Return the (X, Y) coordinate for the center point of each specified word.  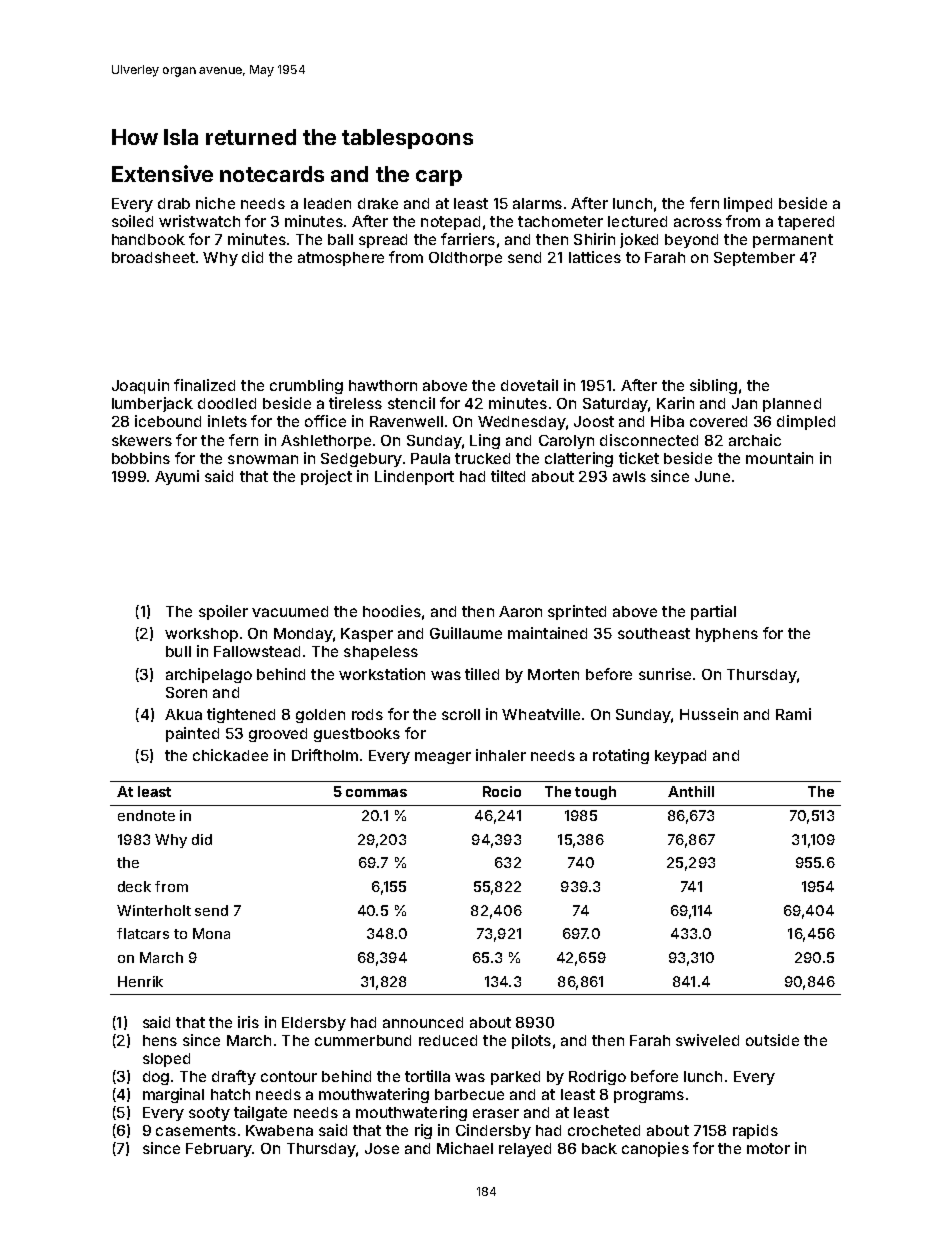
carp (439, 178)
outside (772, 1040)
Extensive (162, 173)
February (219, 1150)
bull (178, 651)
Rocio (502, 791)
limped (748, 204)
